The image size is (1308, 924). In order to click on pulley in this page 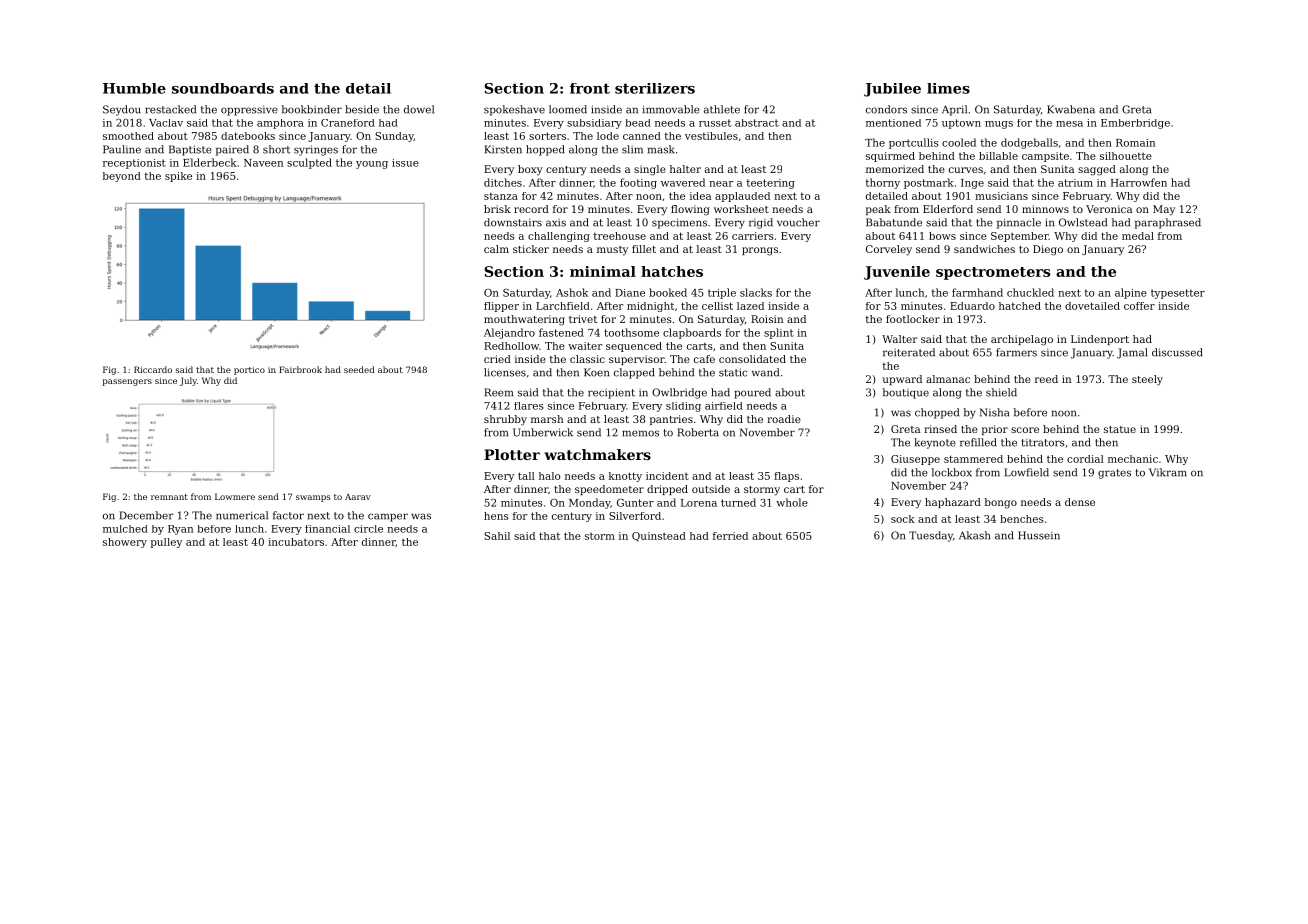, I will do `click(166, 543)`.
